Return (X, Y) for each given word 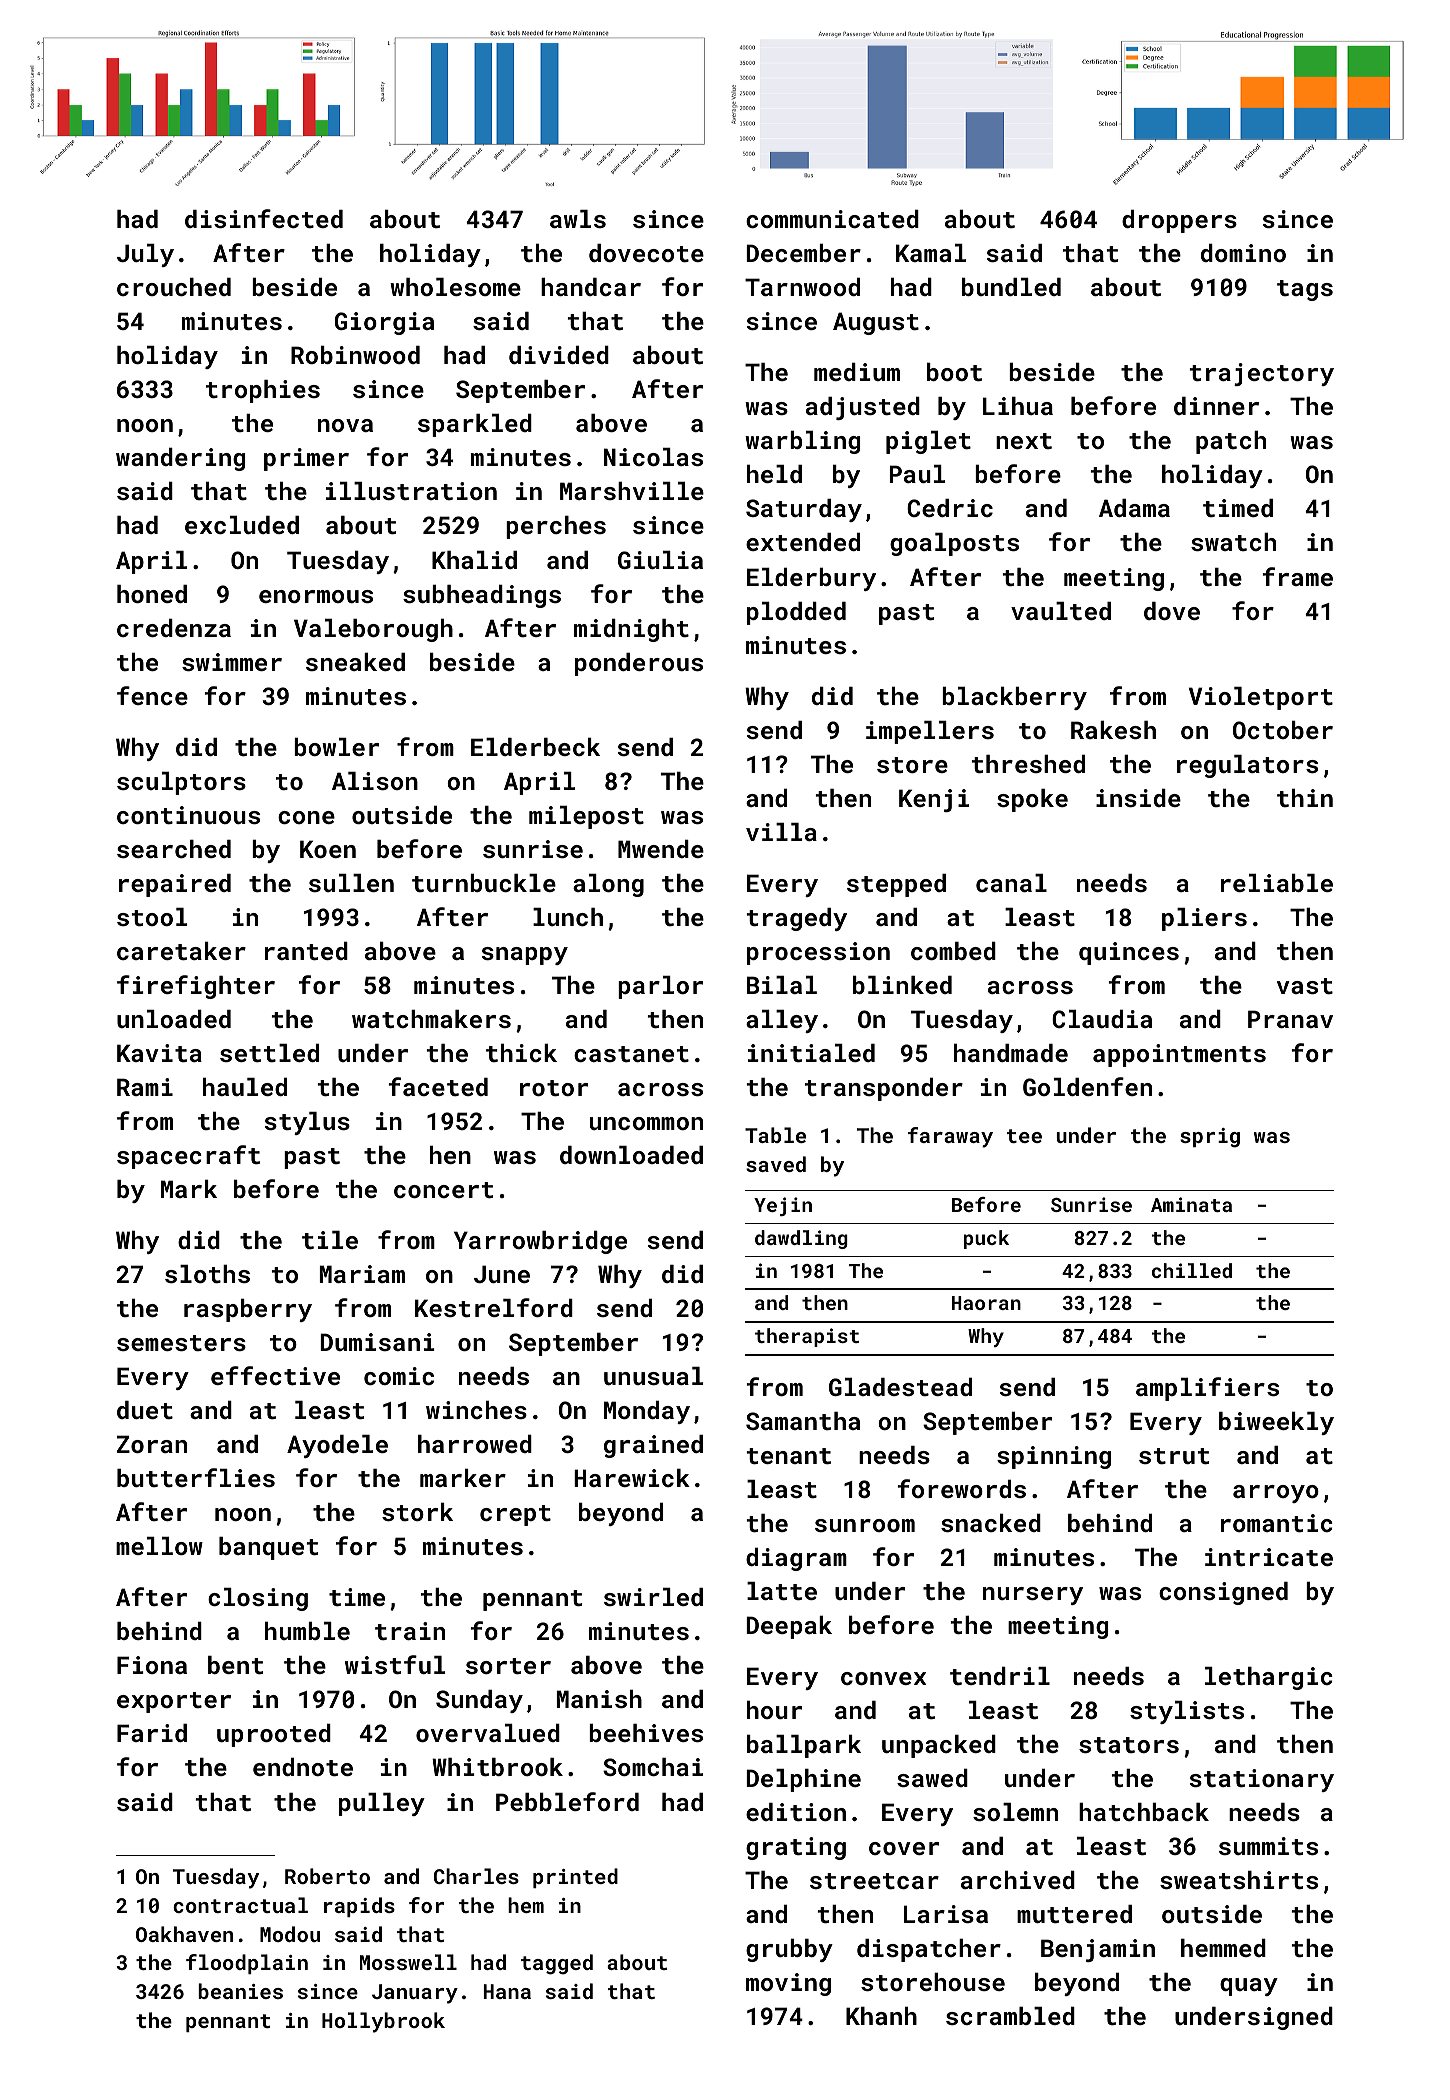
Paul (917, 474)
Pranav (1290, 1019)
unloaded (174, 1019)
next (1024, 441)
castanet (631, 1054)
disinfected (264, 218)
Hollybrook (383, 2022)
